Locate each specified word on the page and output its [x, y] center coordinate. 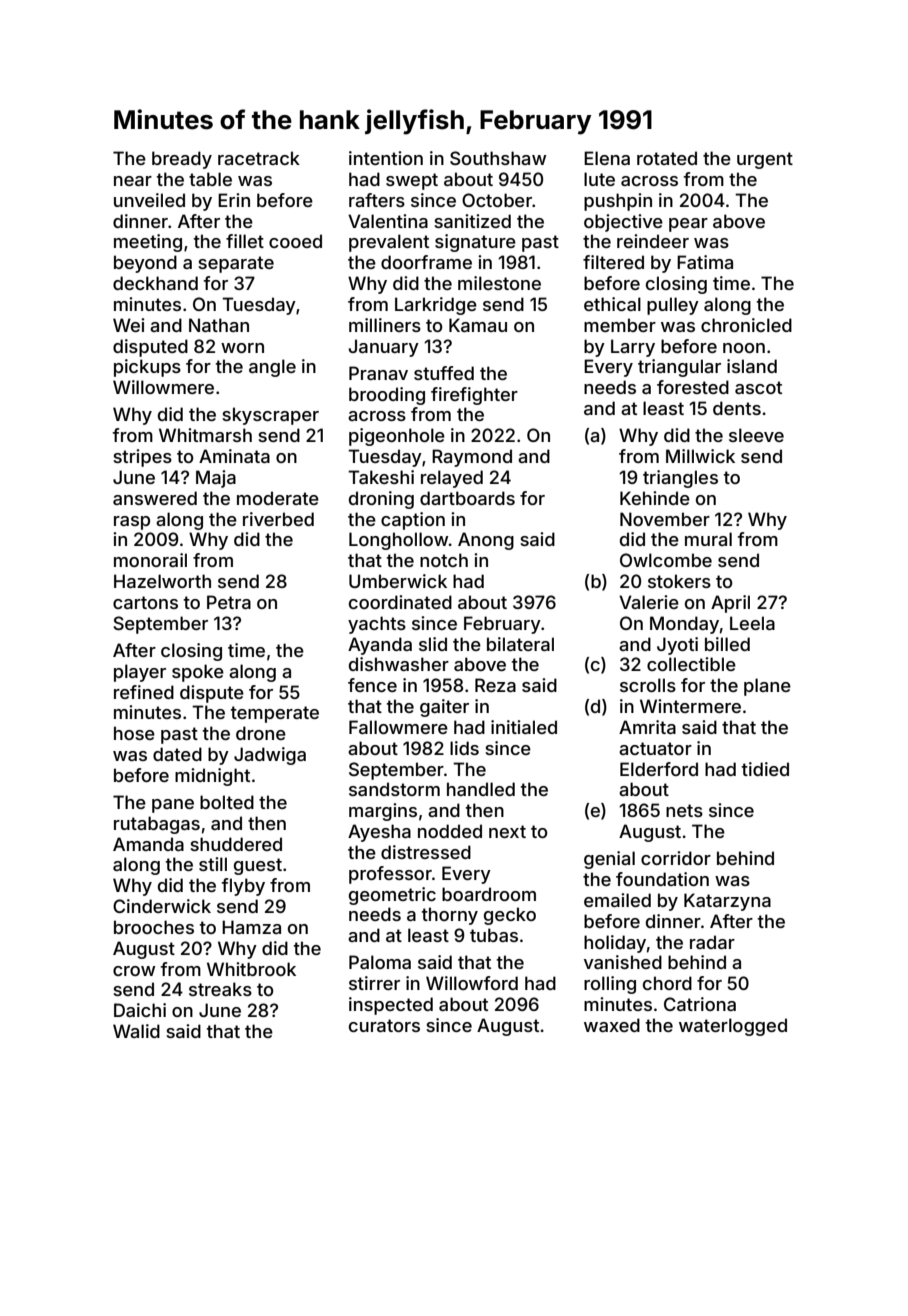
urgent [765, 160]
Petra [229, 602]
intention [386, 158]
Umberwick [398, 581]
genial [609, 860]
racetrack [259, 158]
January [383, 348]
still [213, 864]
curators [384, 1025]
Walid [136, 1031]
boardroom [489, 894]
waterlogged [733, 1027]
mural [708, 539]
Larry [633, 348]
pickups [147, 368]
